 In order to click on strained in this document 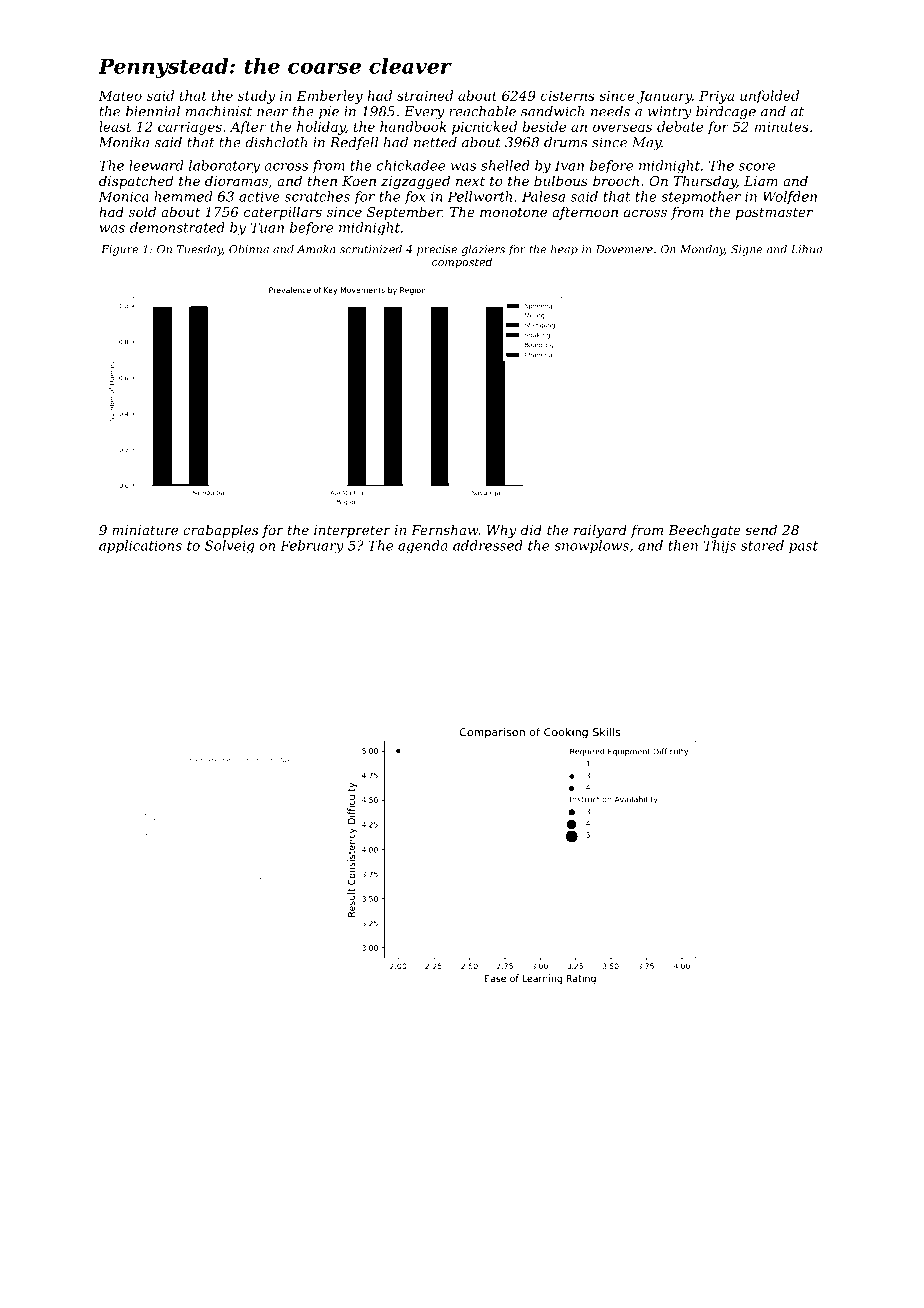, I will do `click(425, 95)`.
